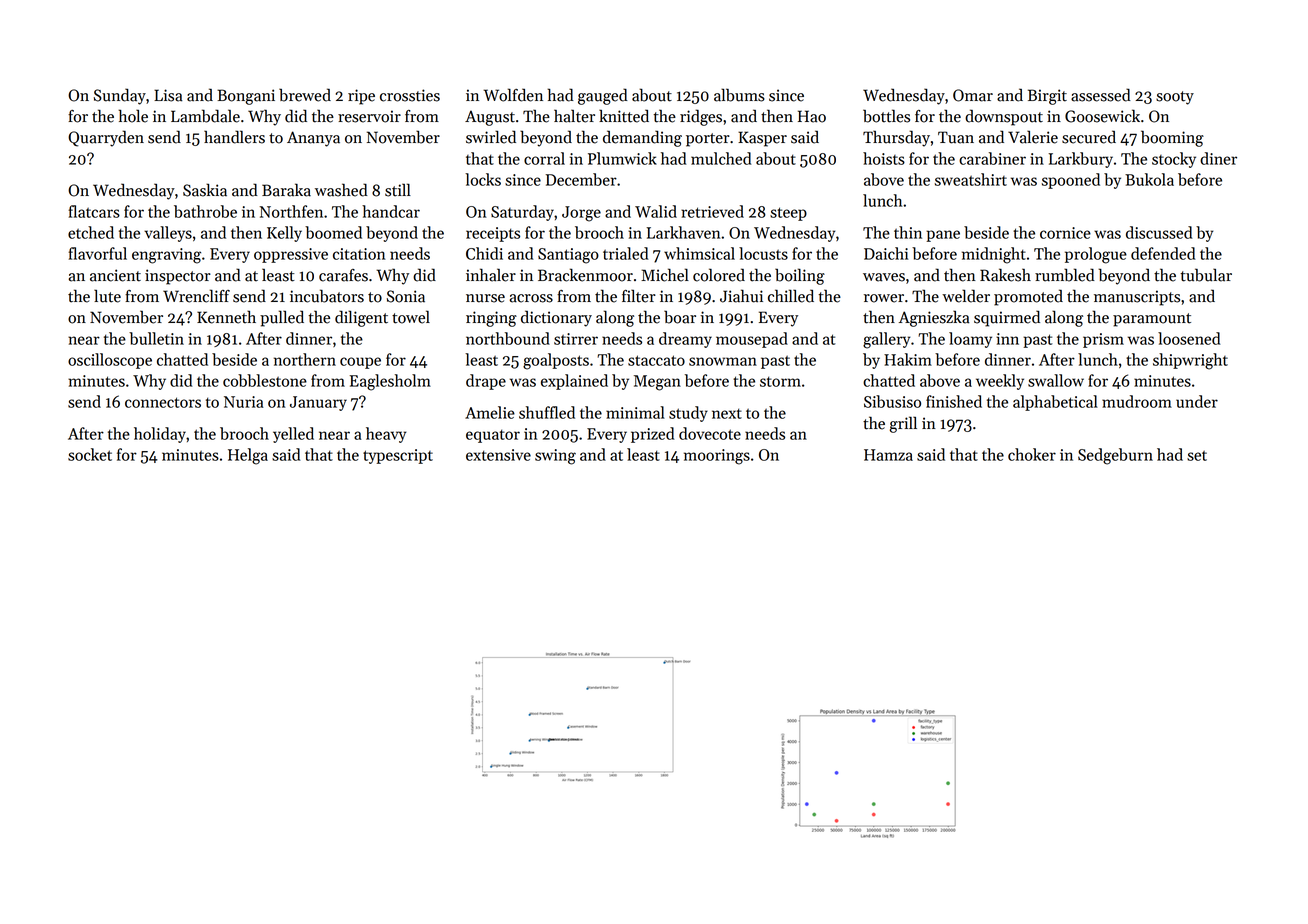 This image has width=1308, height=924. Describe the element at coordinates (1172, 138) in the image. I see `booming` at that location.
